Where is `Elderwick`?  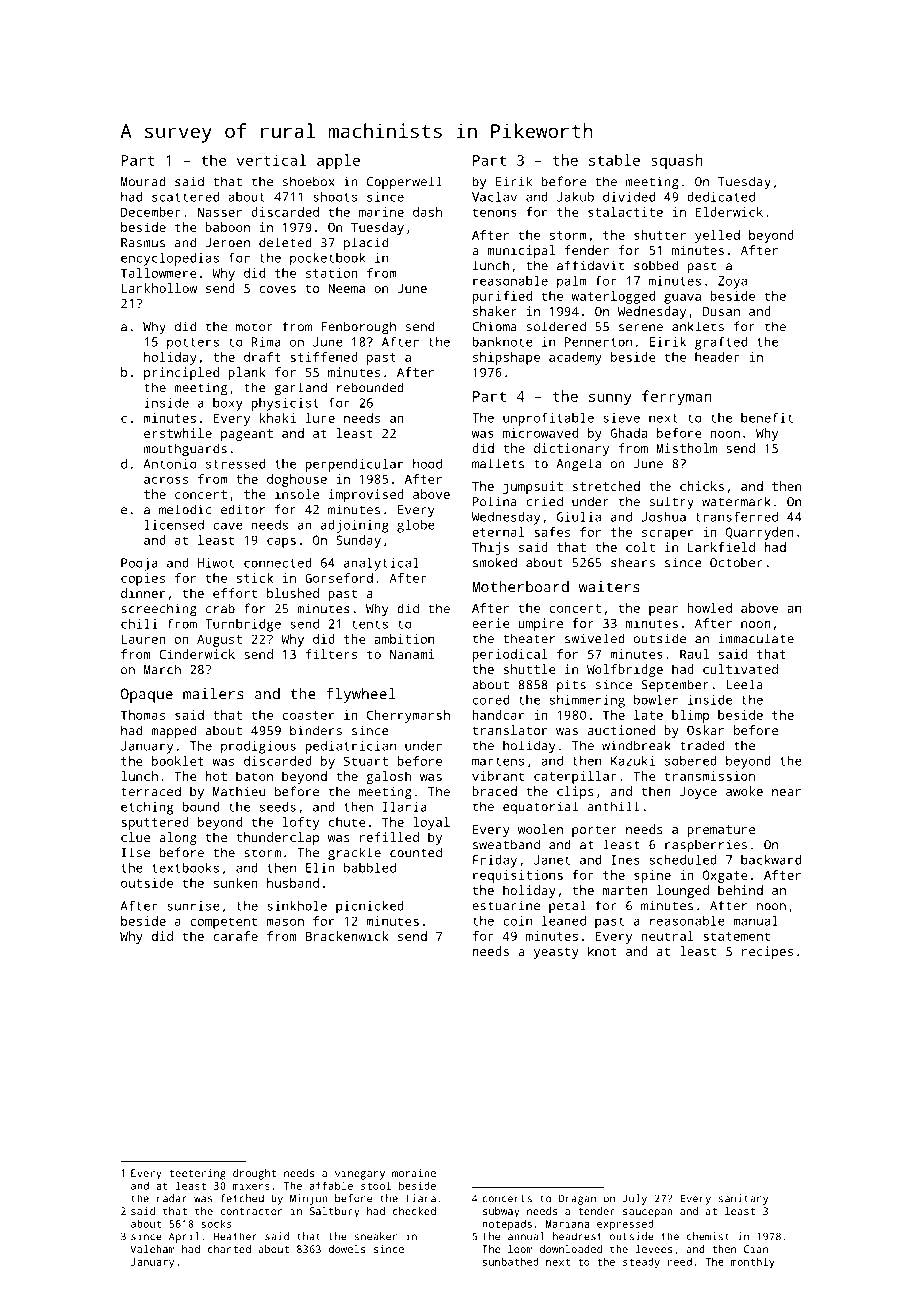
Elderwick is located at coordinates (729, 212).
